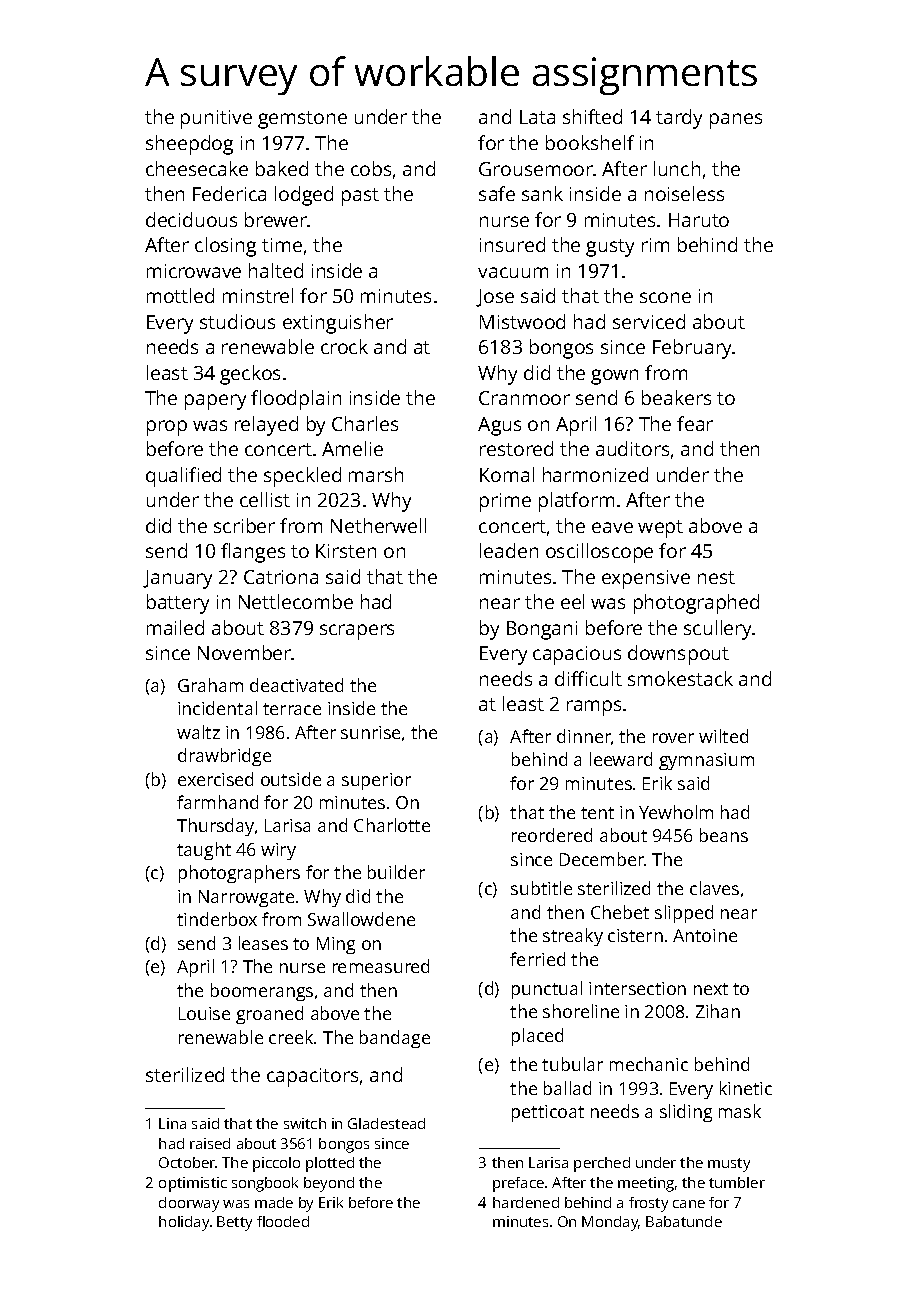 The height and width of the screenshot is (1314, 924). Describe the element at coordinates (329, 1184) in the screenshot. I see `beyond` at that location.
